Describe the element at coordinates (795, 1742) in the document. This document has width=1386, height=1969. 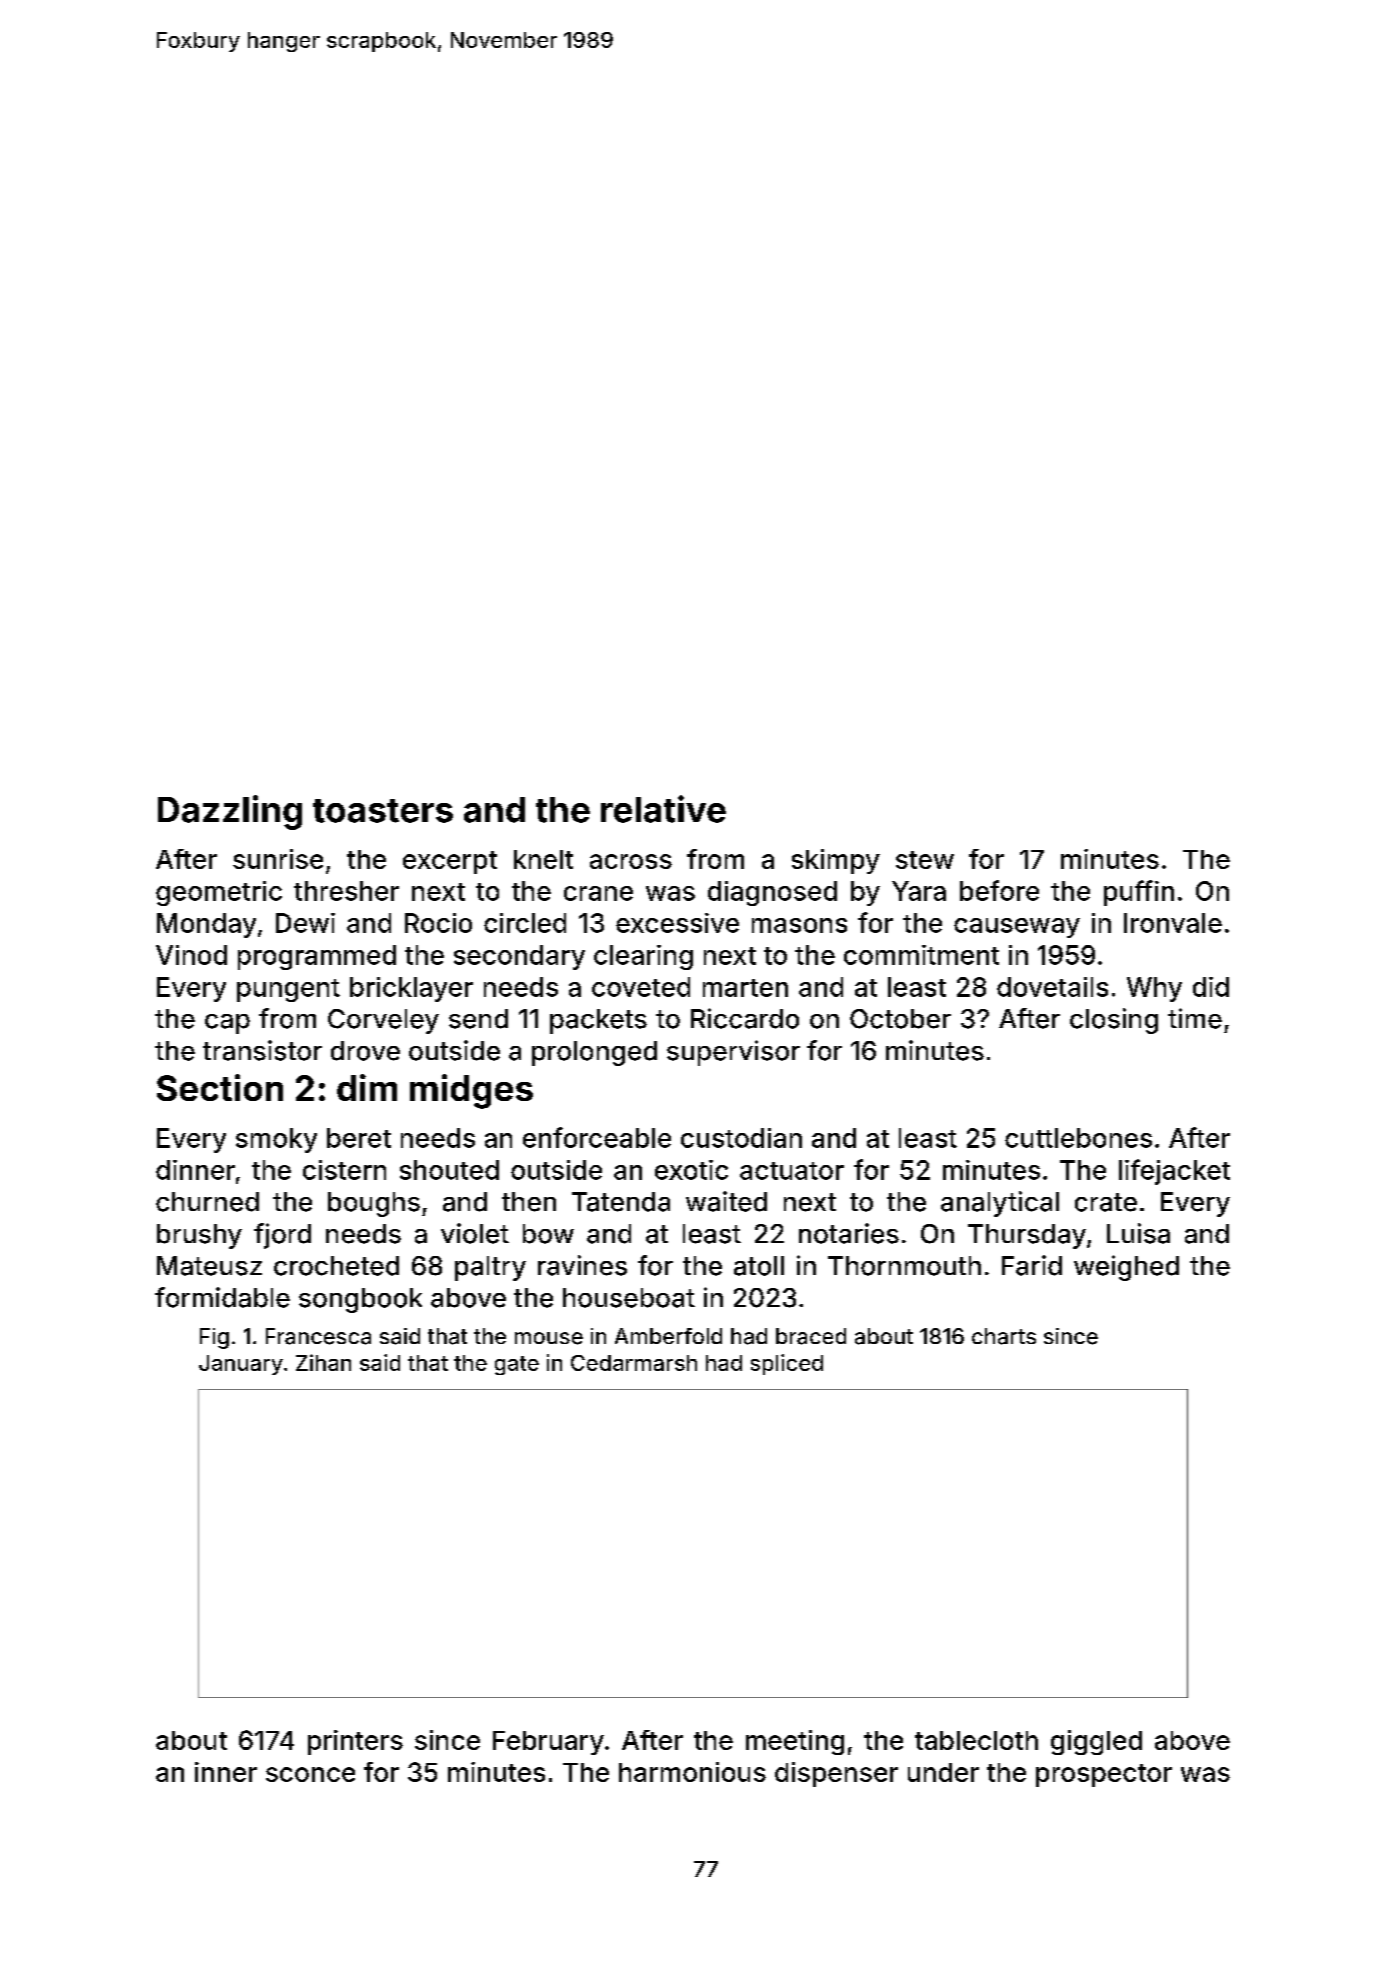
I see `meeting` at that location.
